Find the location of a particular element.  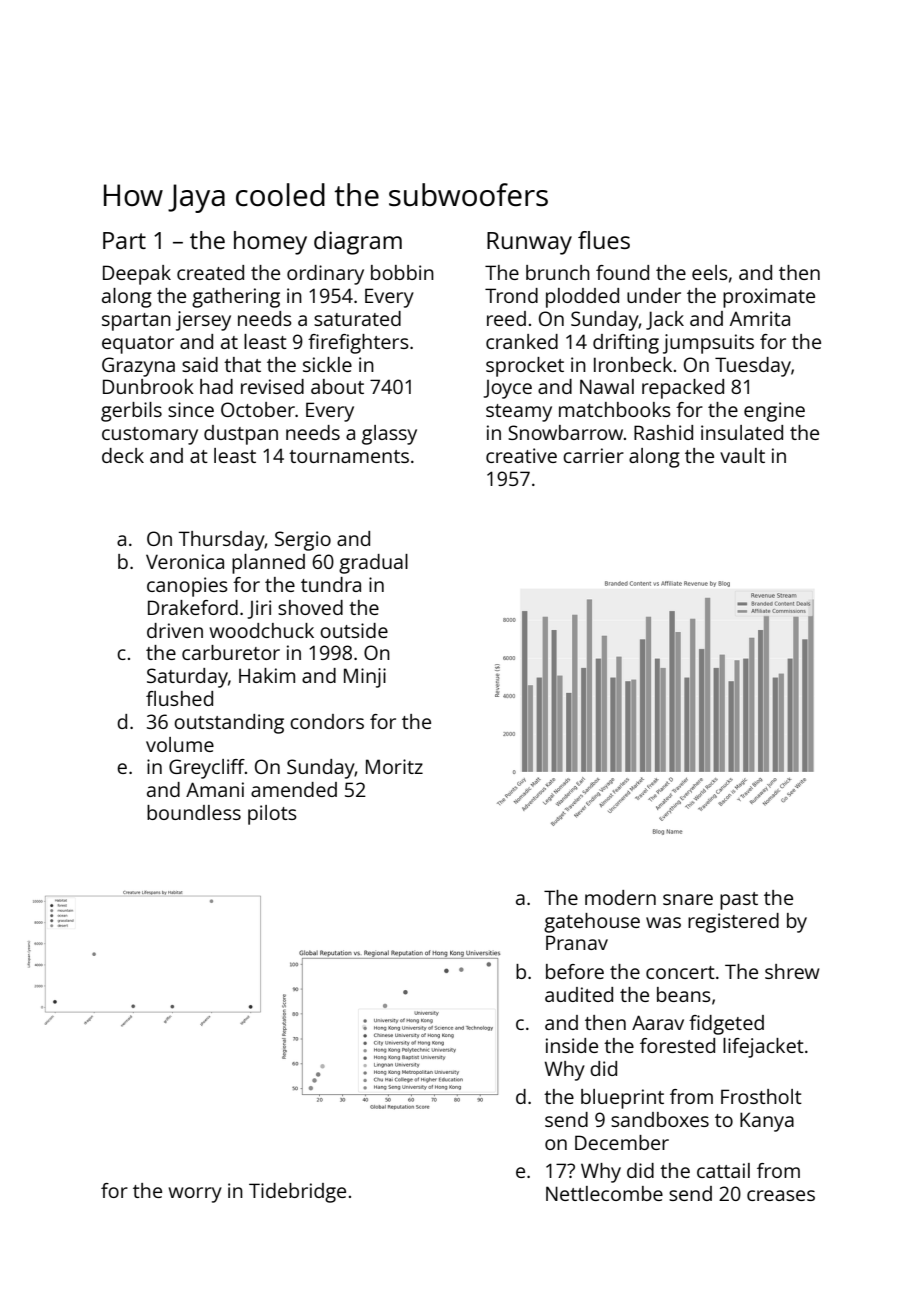

modern is located at coordinates (620, 897).
